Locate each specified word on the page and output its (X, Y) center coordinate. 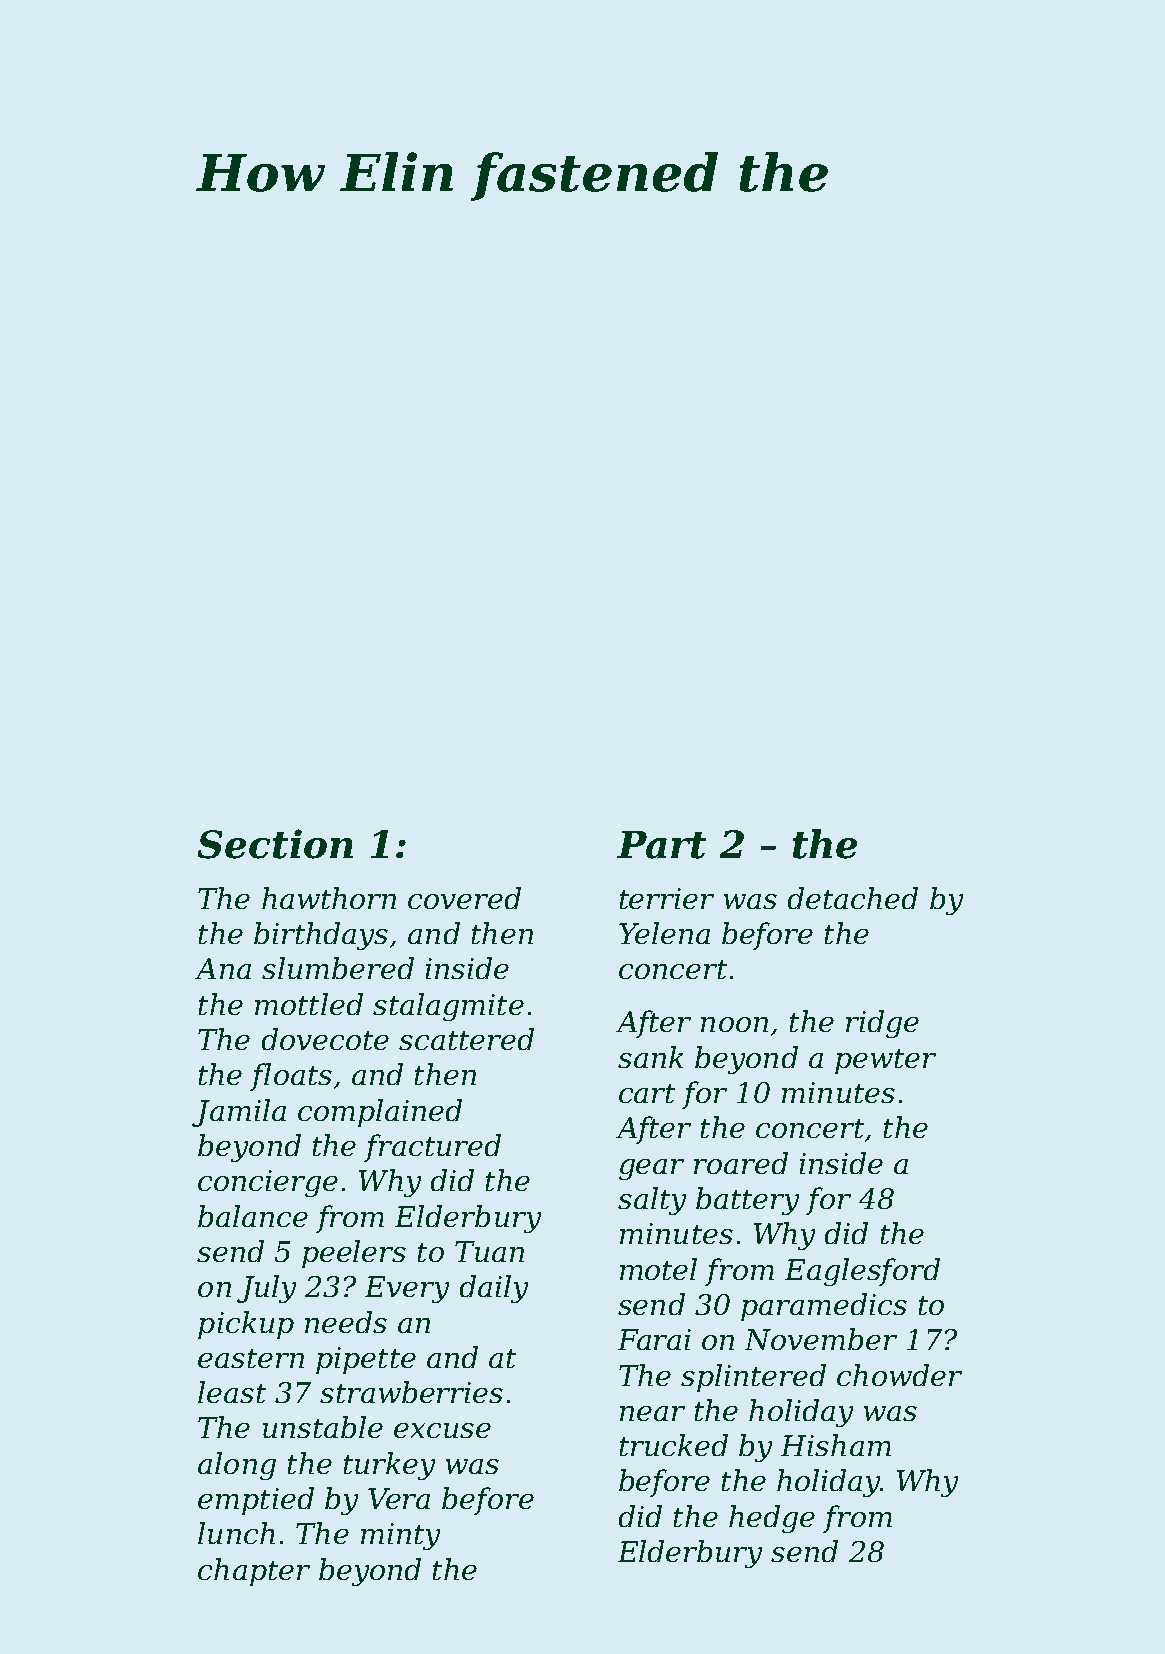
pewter (885, 1061)
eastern (251, 1358)
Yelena (664, 933)
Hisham (836, 1445)
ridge (882, 1024)
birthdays (321, 936)
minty (400, 1536)
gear (651, 1169)
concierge (268, 1183)
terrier (667, 898)
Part (661, 845)
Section (275, 844)
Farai (654, 1339)
